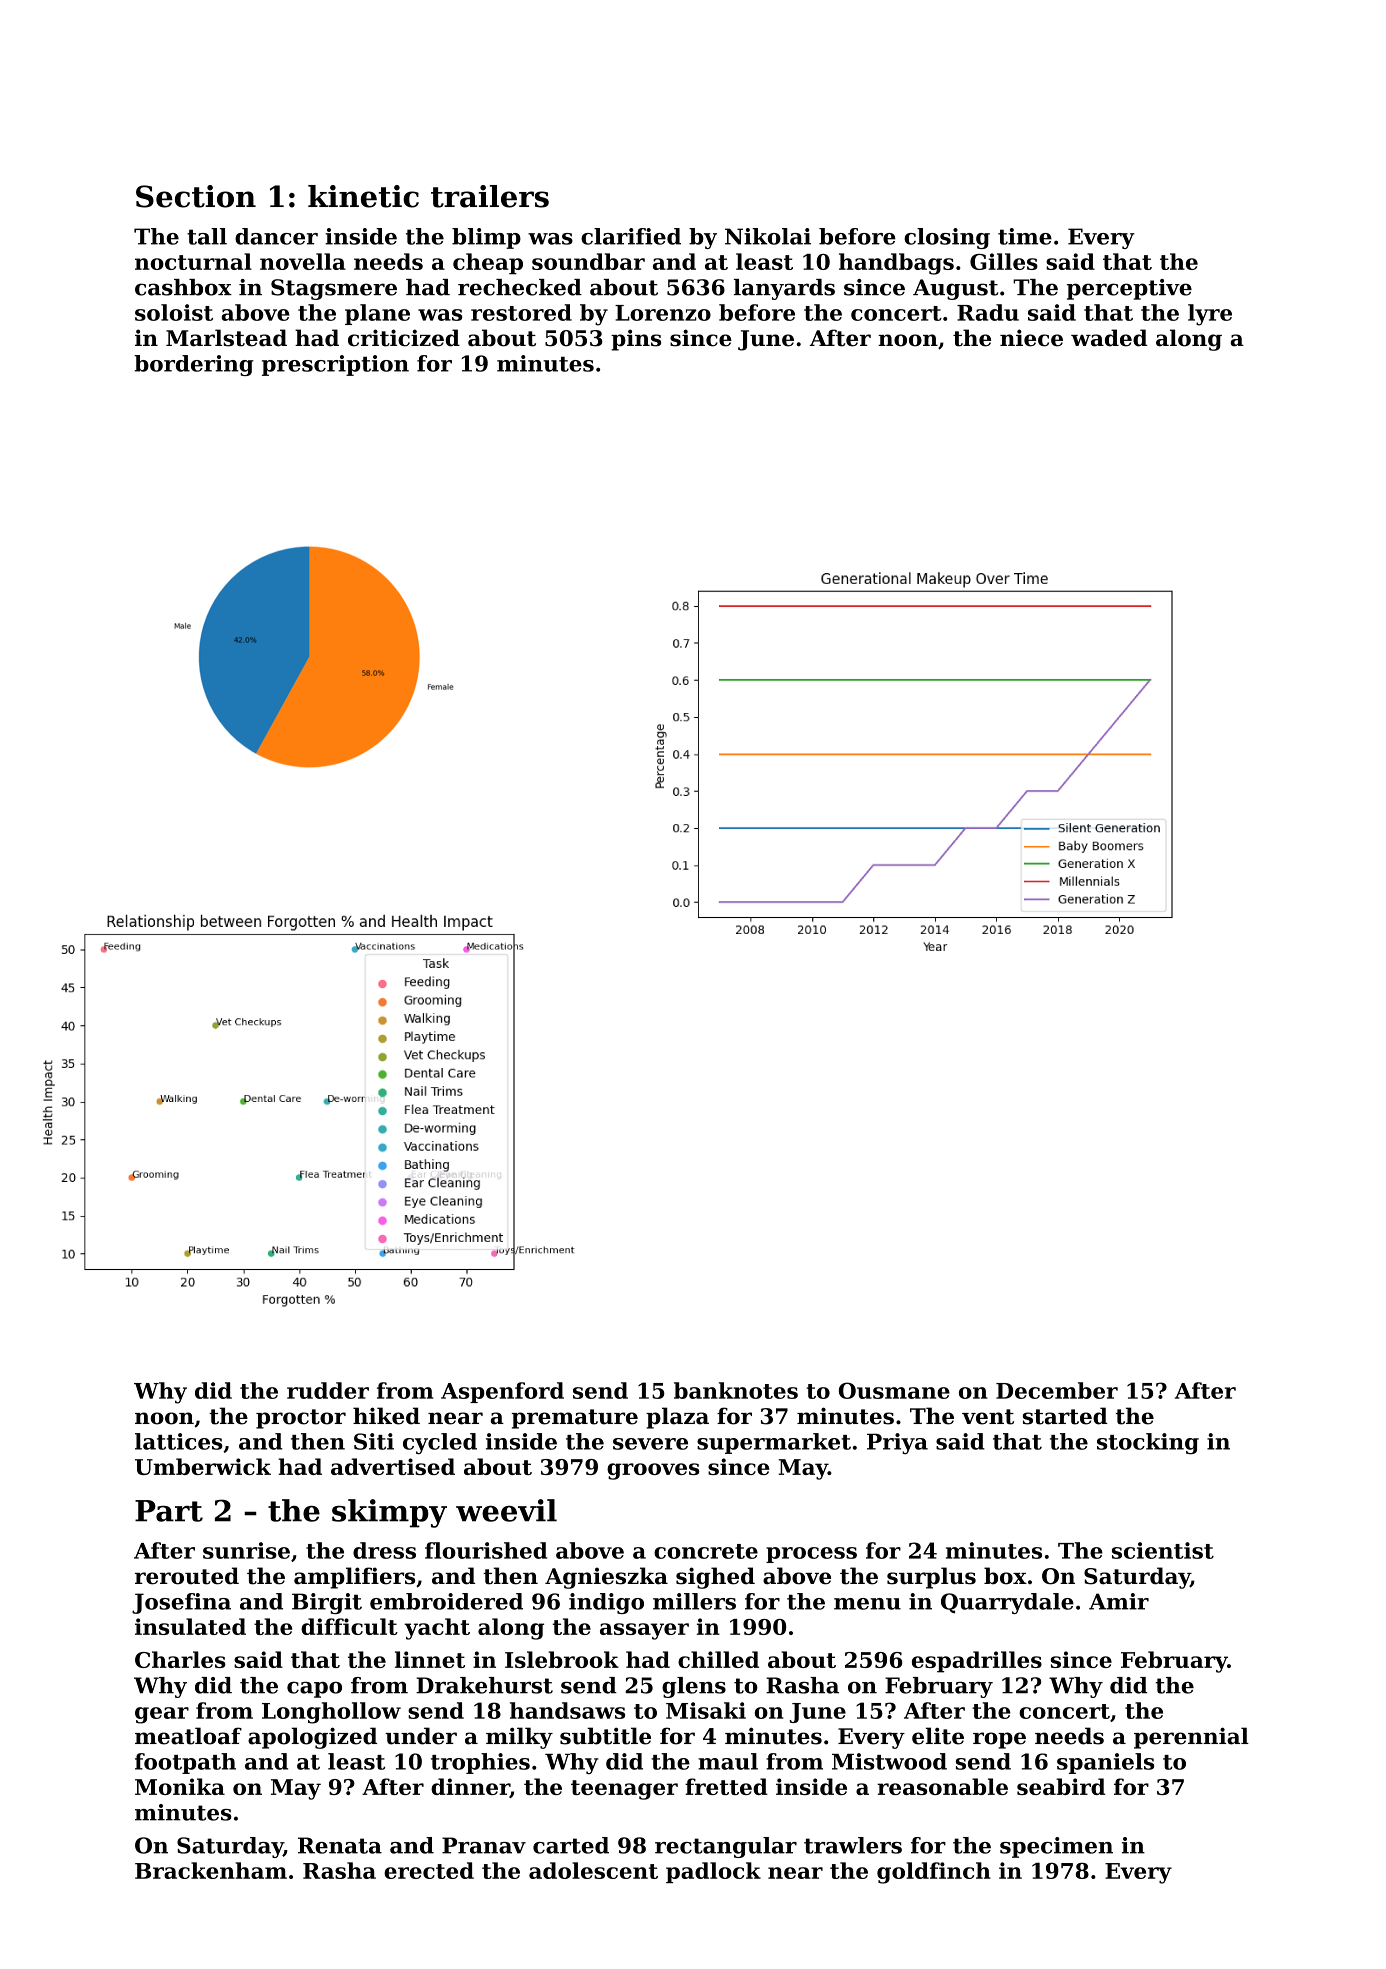  Describe the element at coordinates (1031, 338) in the page. I see `niece` at that location.
